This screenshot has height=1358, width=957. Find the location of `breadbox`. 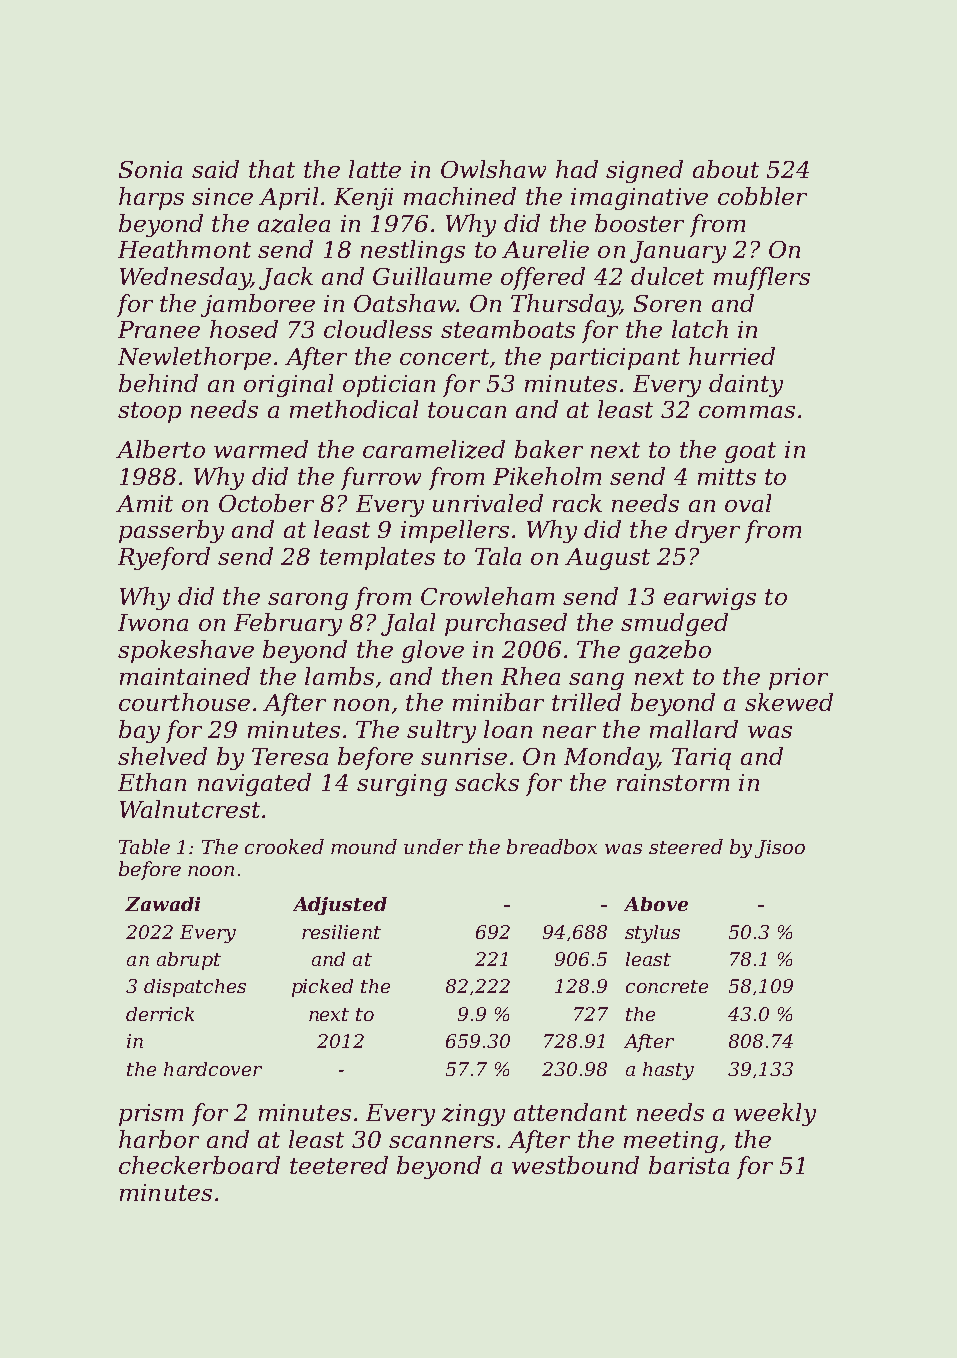

breadbox is located at coordinates (552, 846).
